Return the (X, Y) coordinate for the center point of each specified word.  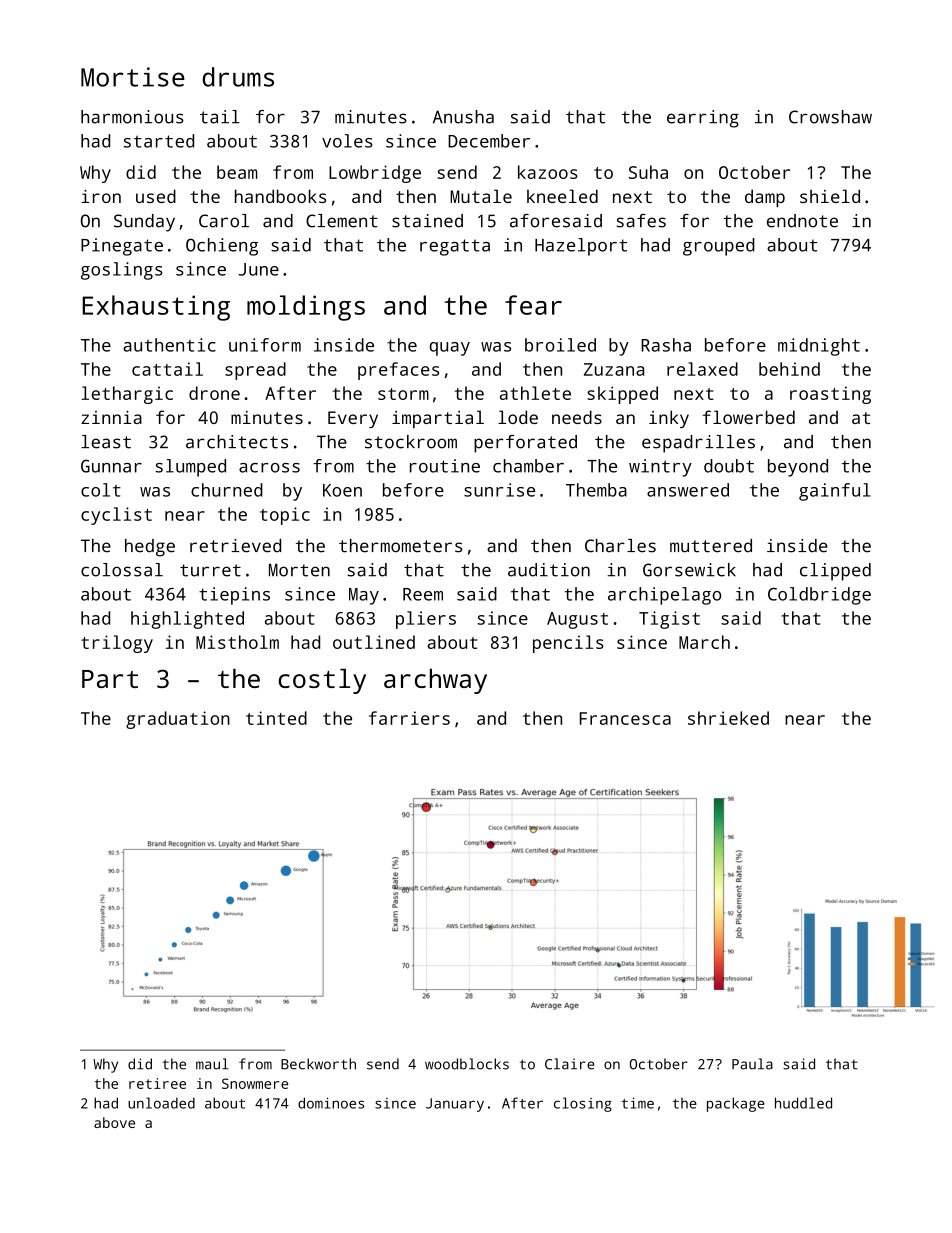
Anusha (463, 117)
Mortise (133, 77)
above (114, 1122)
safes (641, 221)
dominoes (331, 1103)
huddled (803, 1103)
